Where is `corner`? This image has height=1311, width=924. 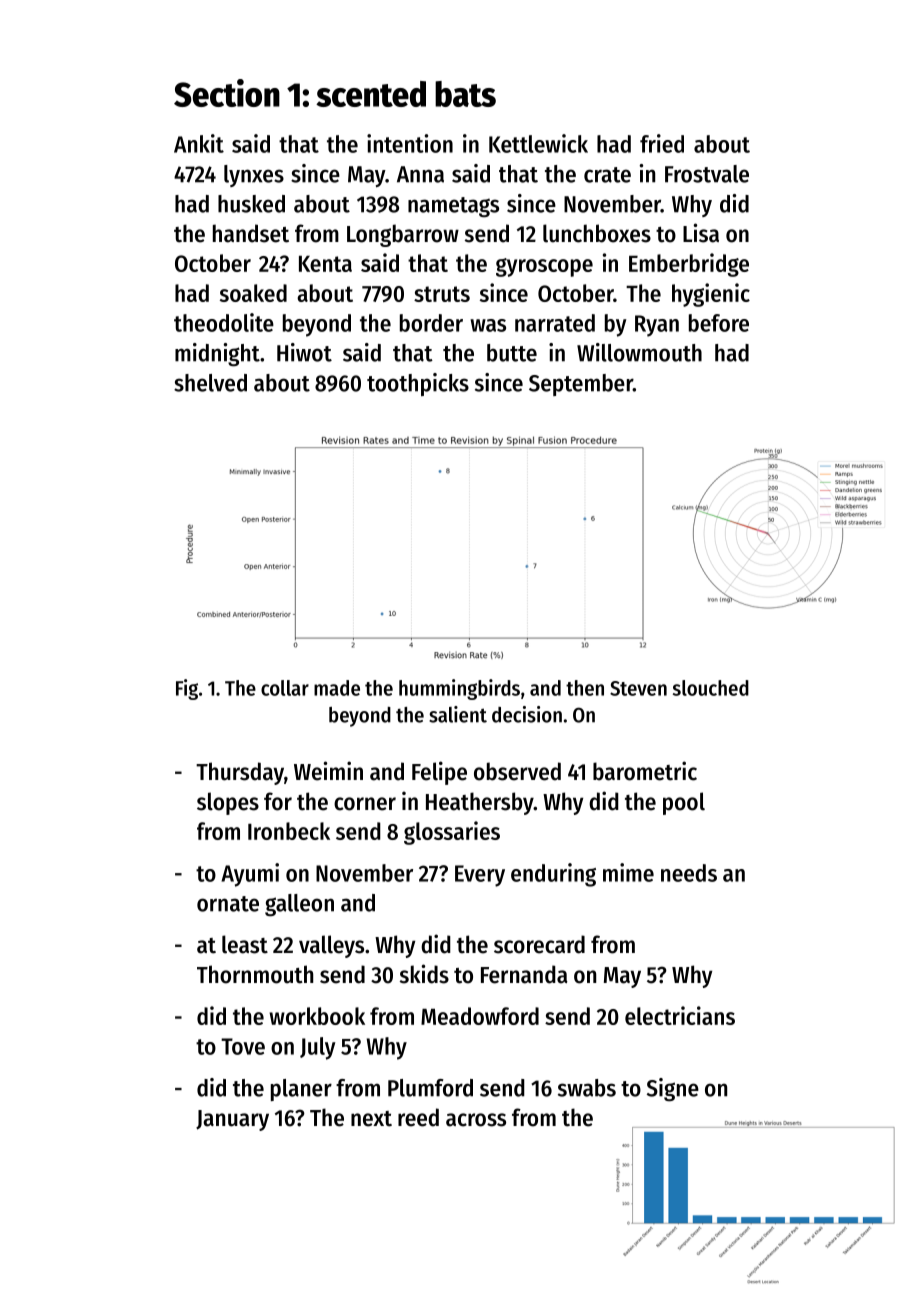
corner is located at coordinates (365, 804).
